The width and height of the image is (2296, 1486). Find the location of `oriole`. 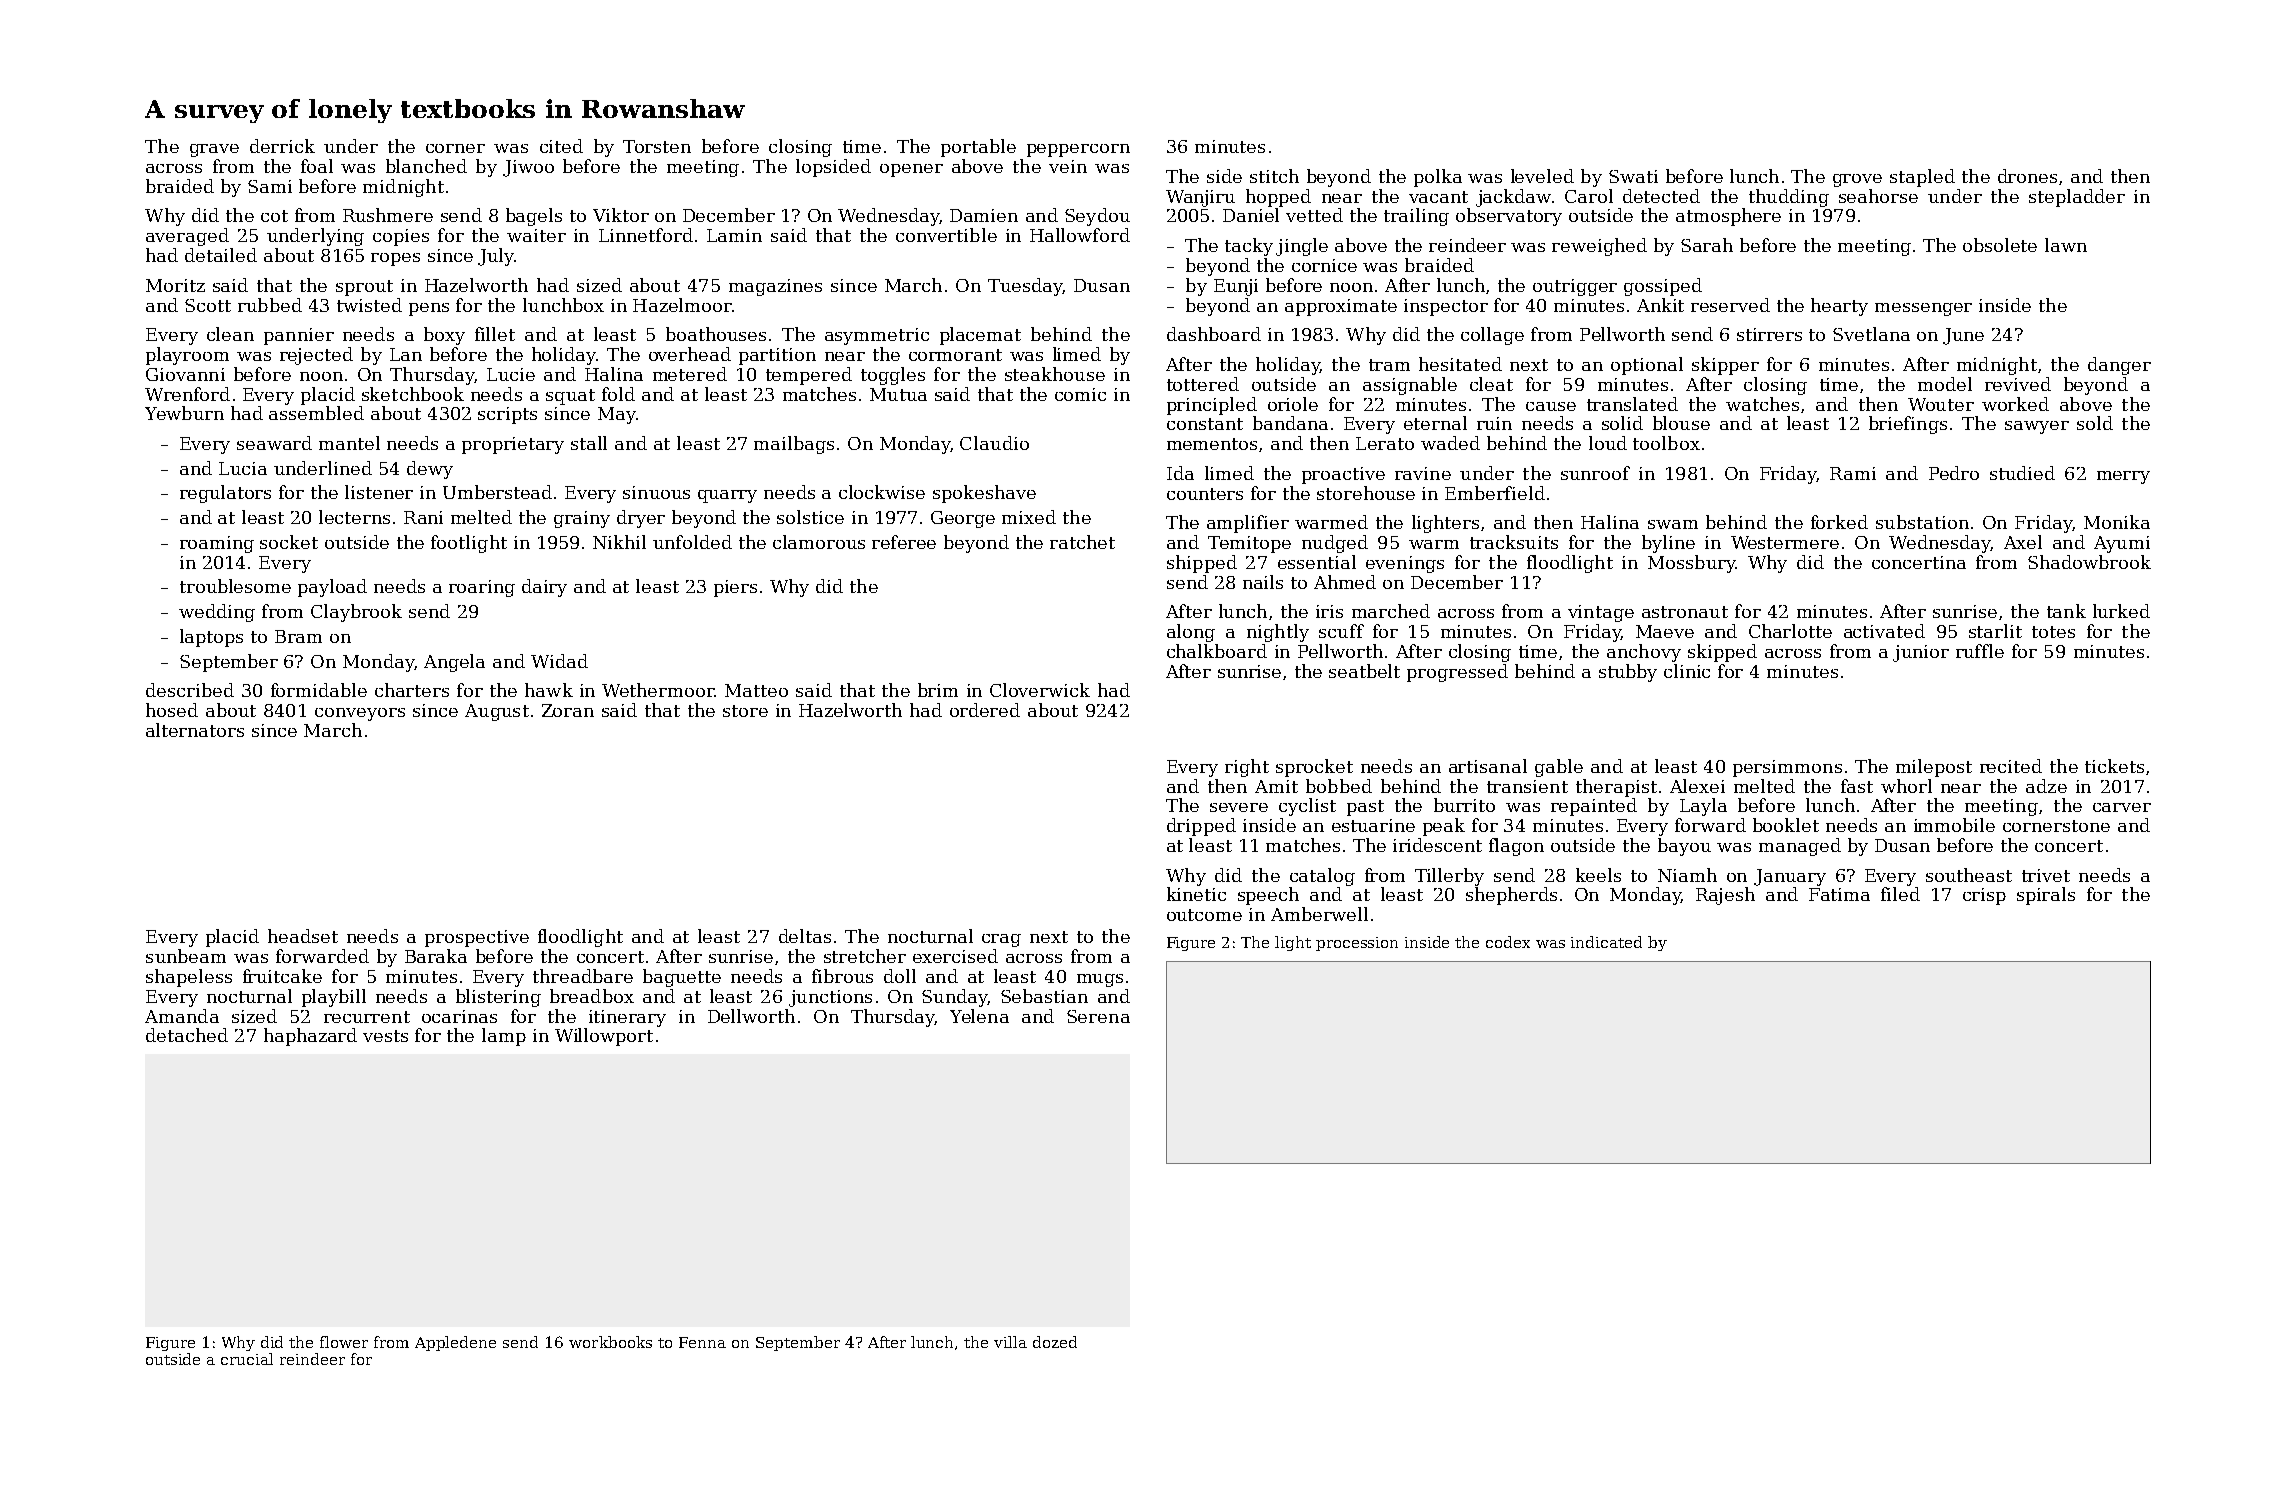

oriole is located at coordinates (1293, 404).
